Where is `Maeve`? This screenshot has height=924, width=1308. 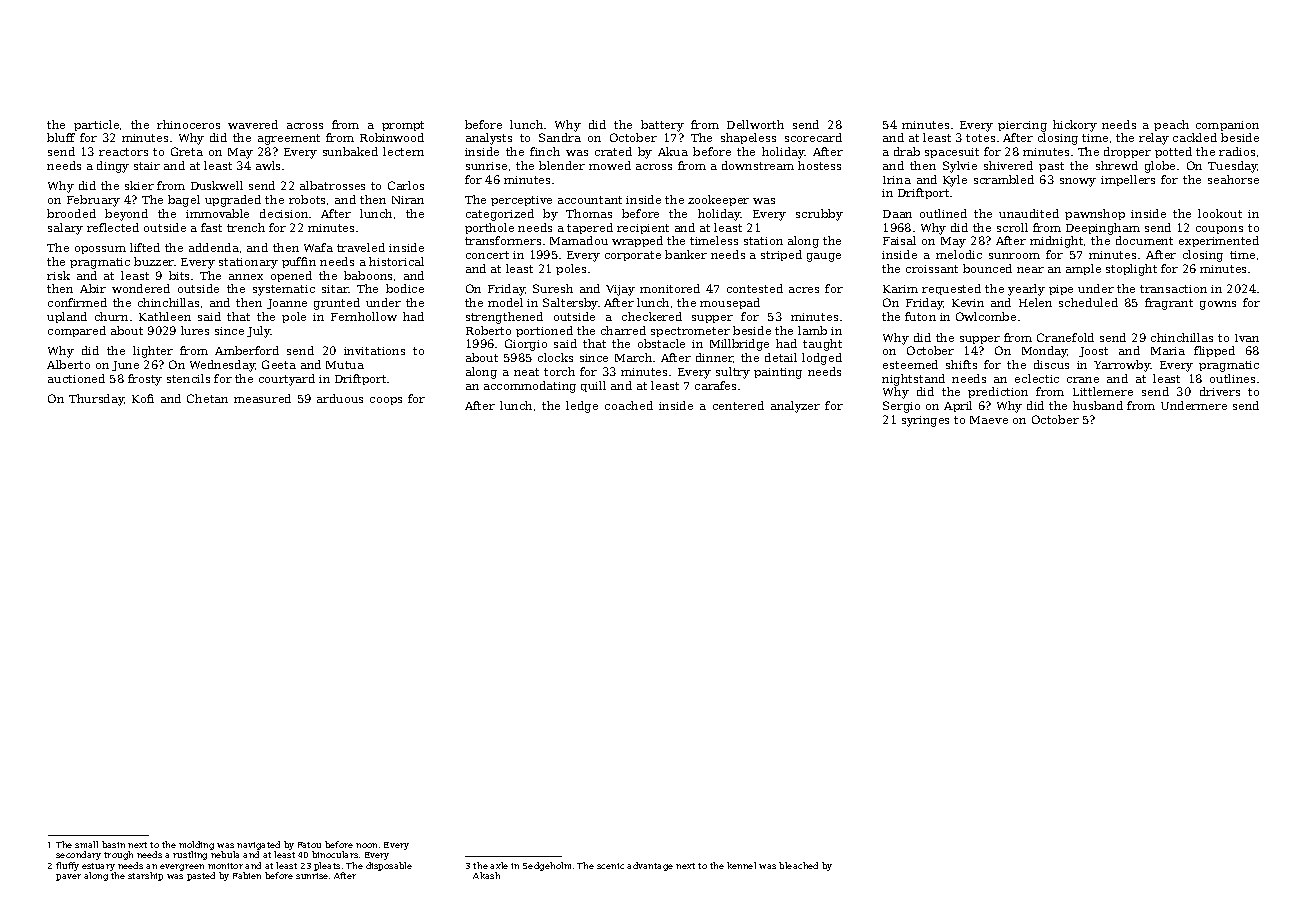 Maeve is located at coordinates (989, 420).
